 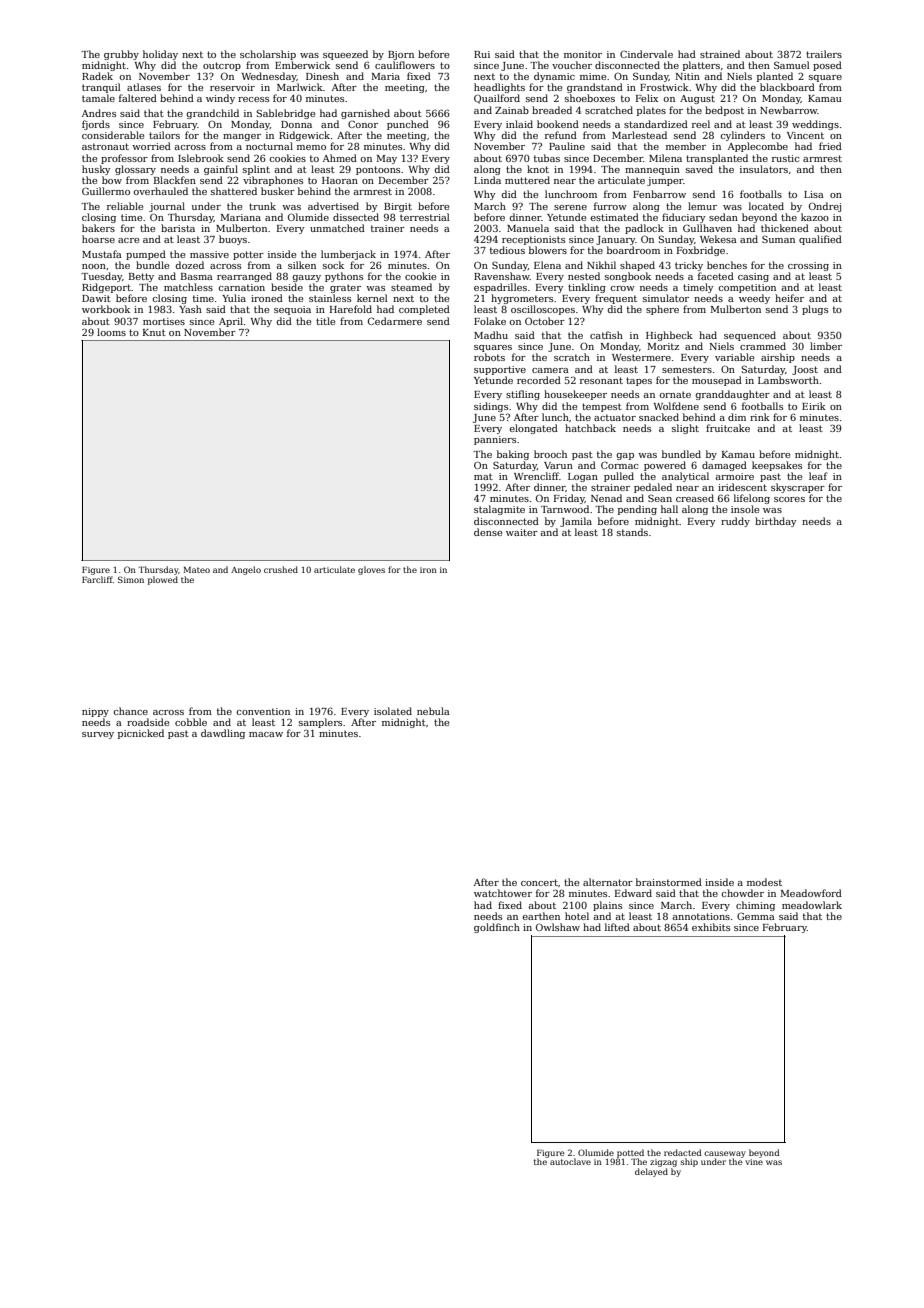 I want to click on trailers, so click(x=824, y=54).
